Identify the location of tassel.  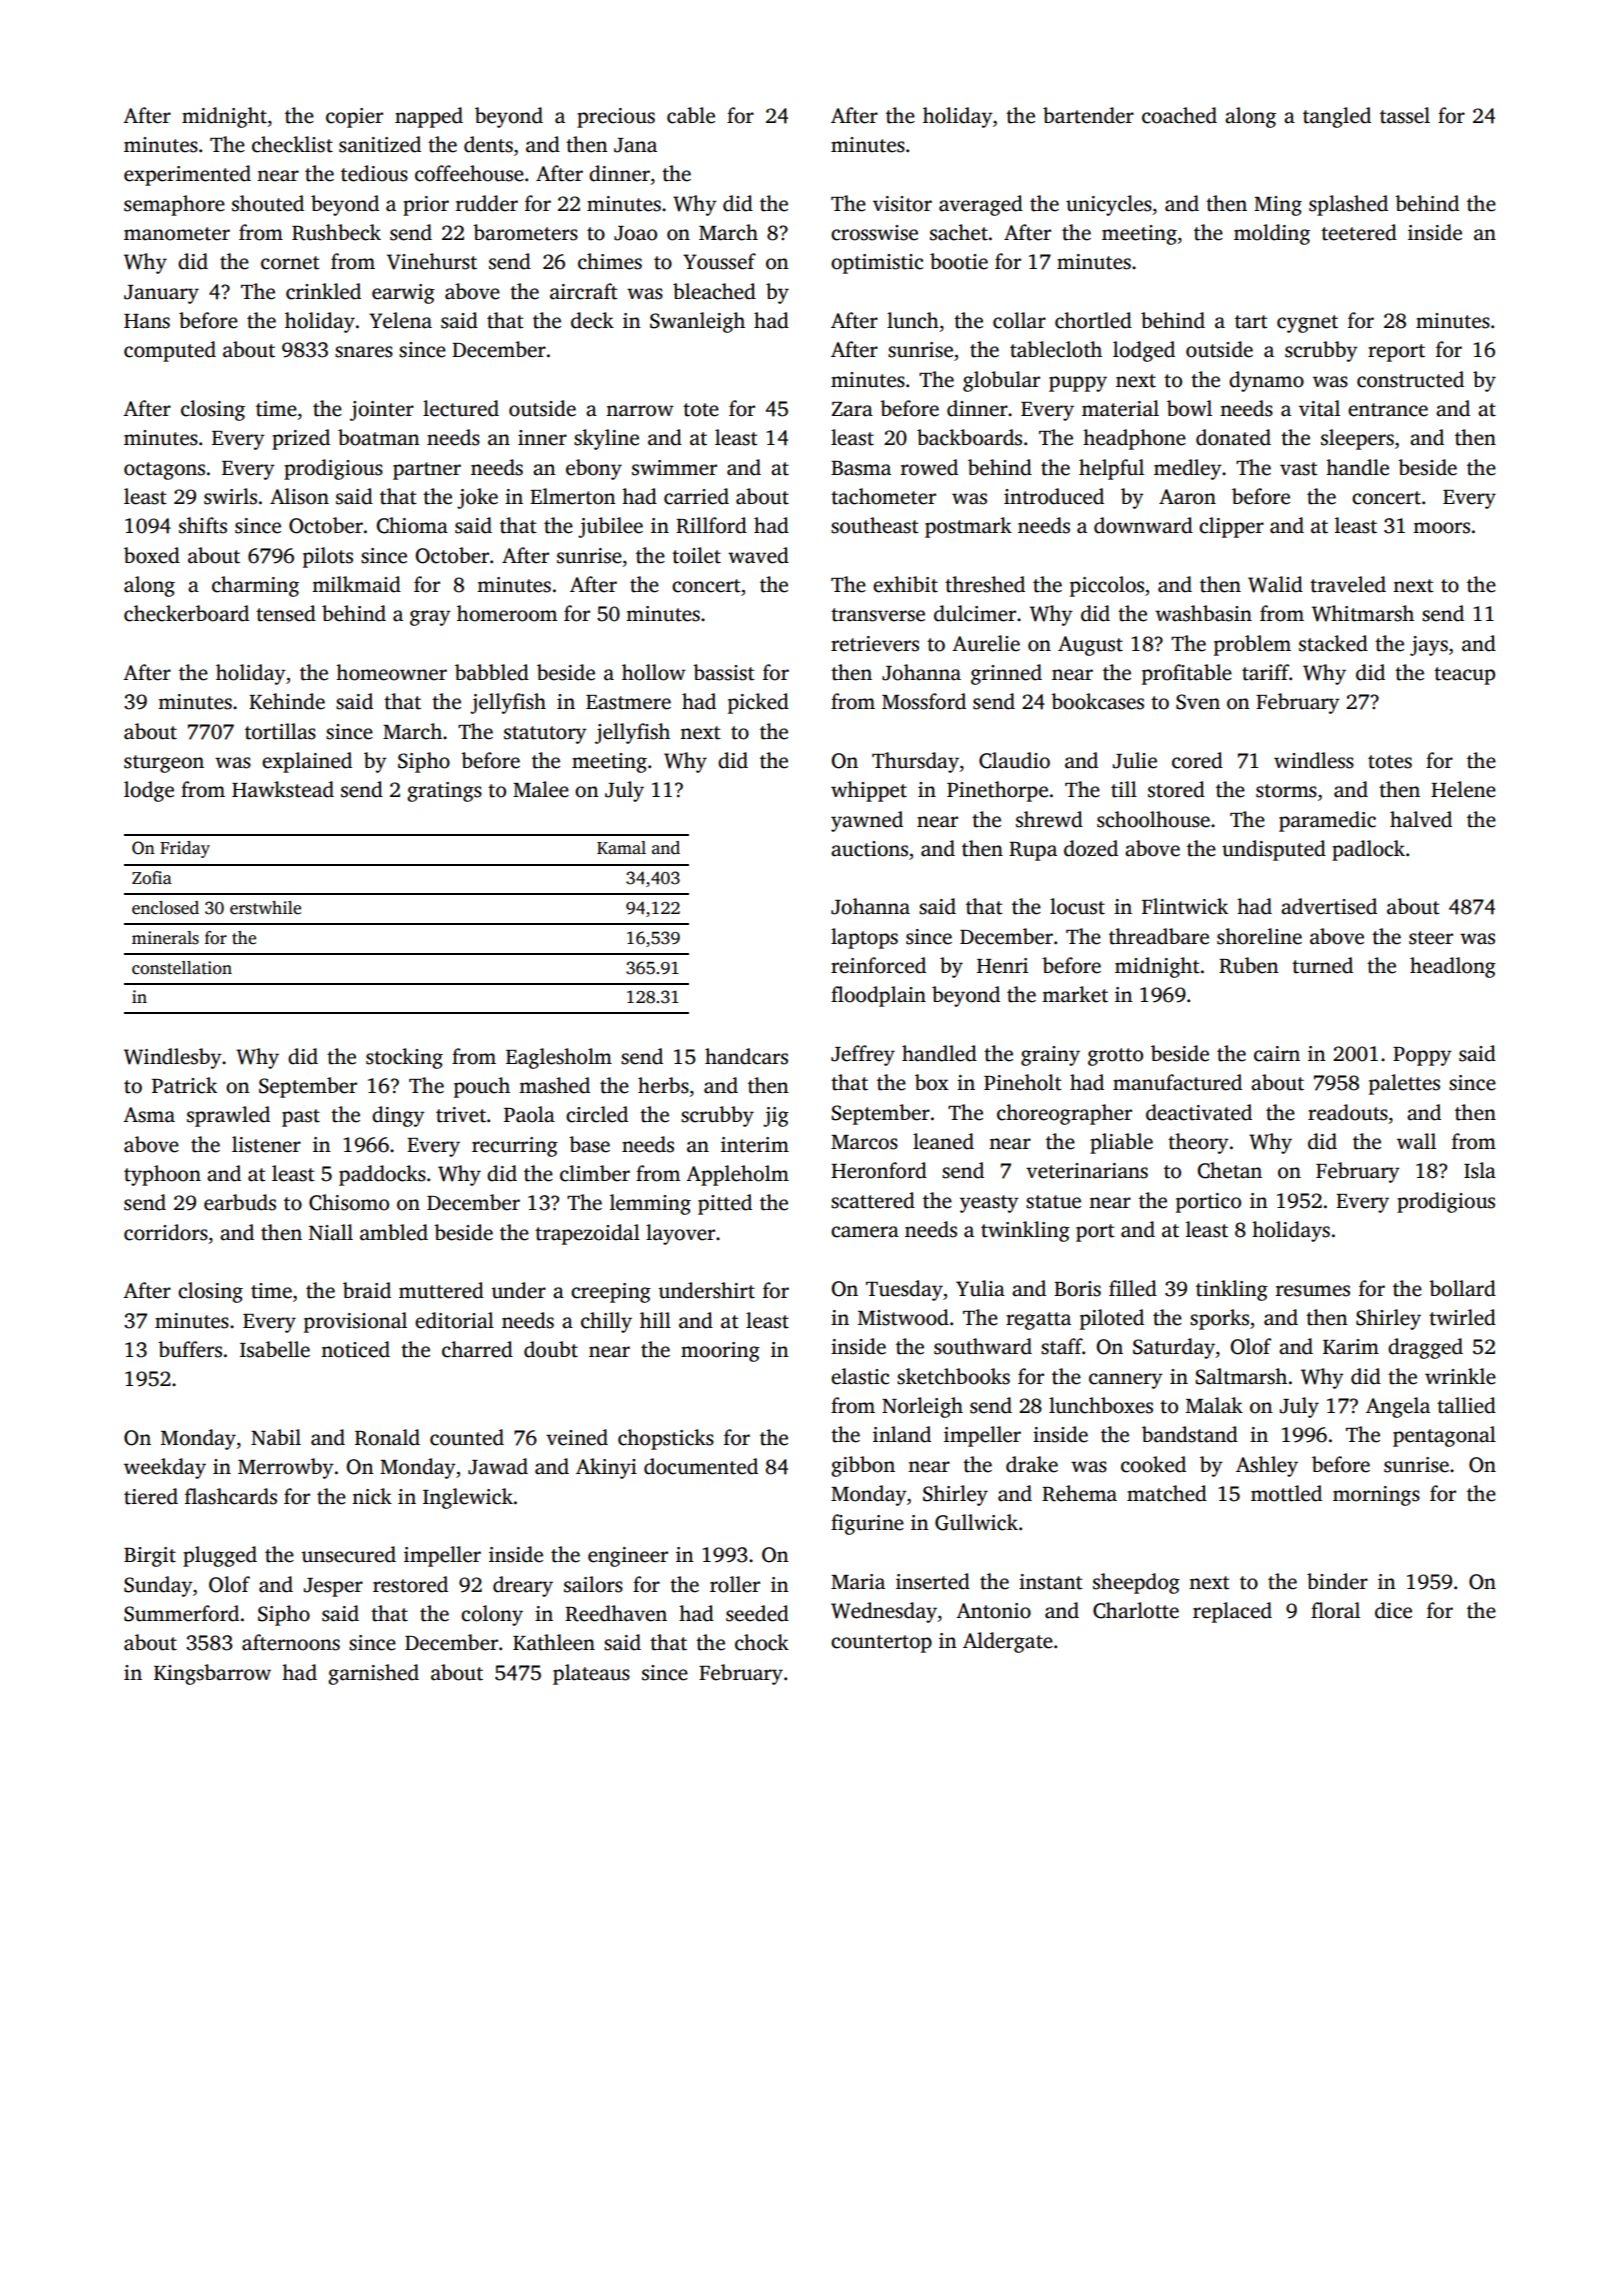
(1405, 115).
